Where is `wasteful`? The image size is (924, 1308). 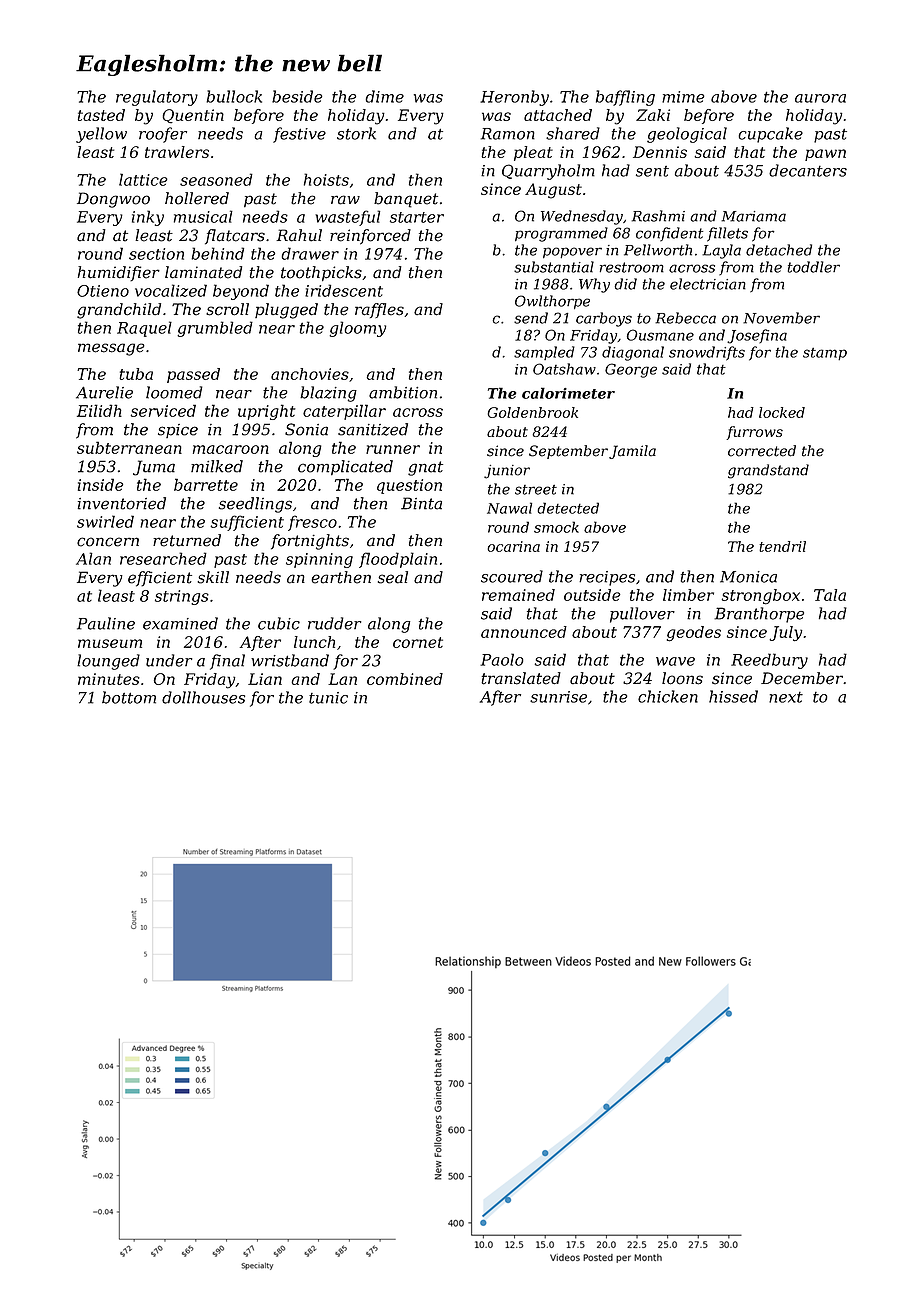
wasteful is located at coordinates (348, 218).
